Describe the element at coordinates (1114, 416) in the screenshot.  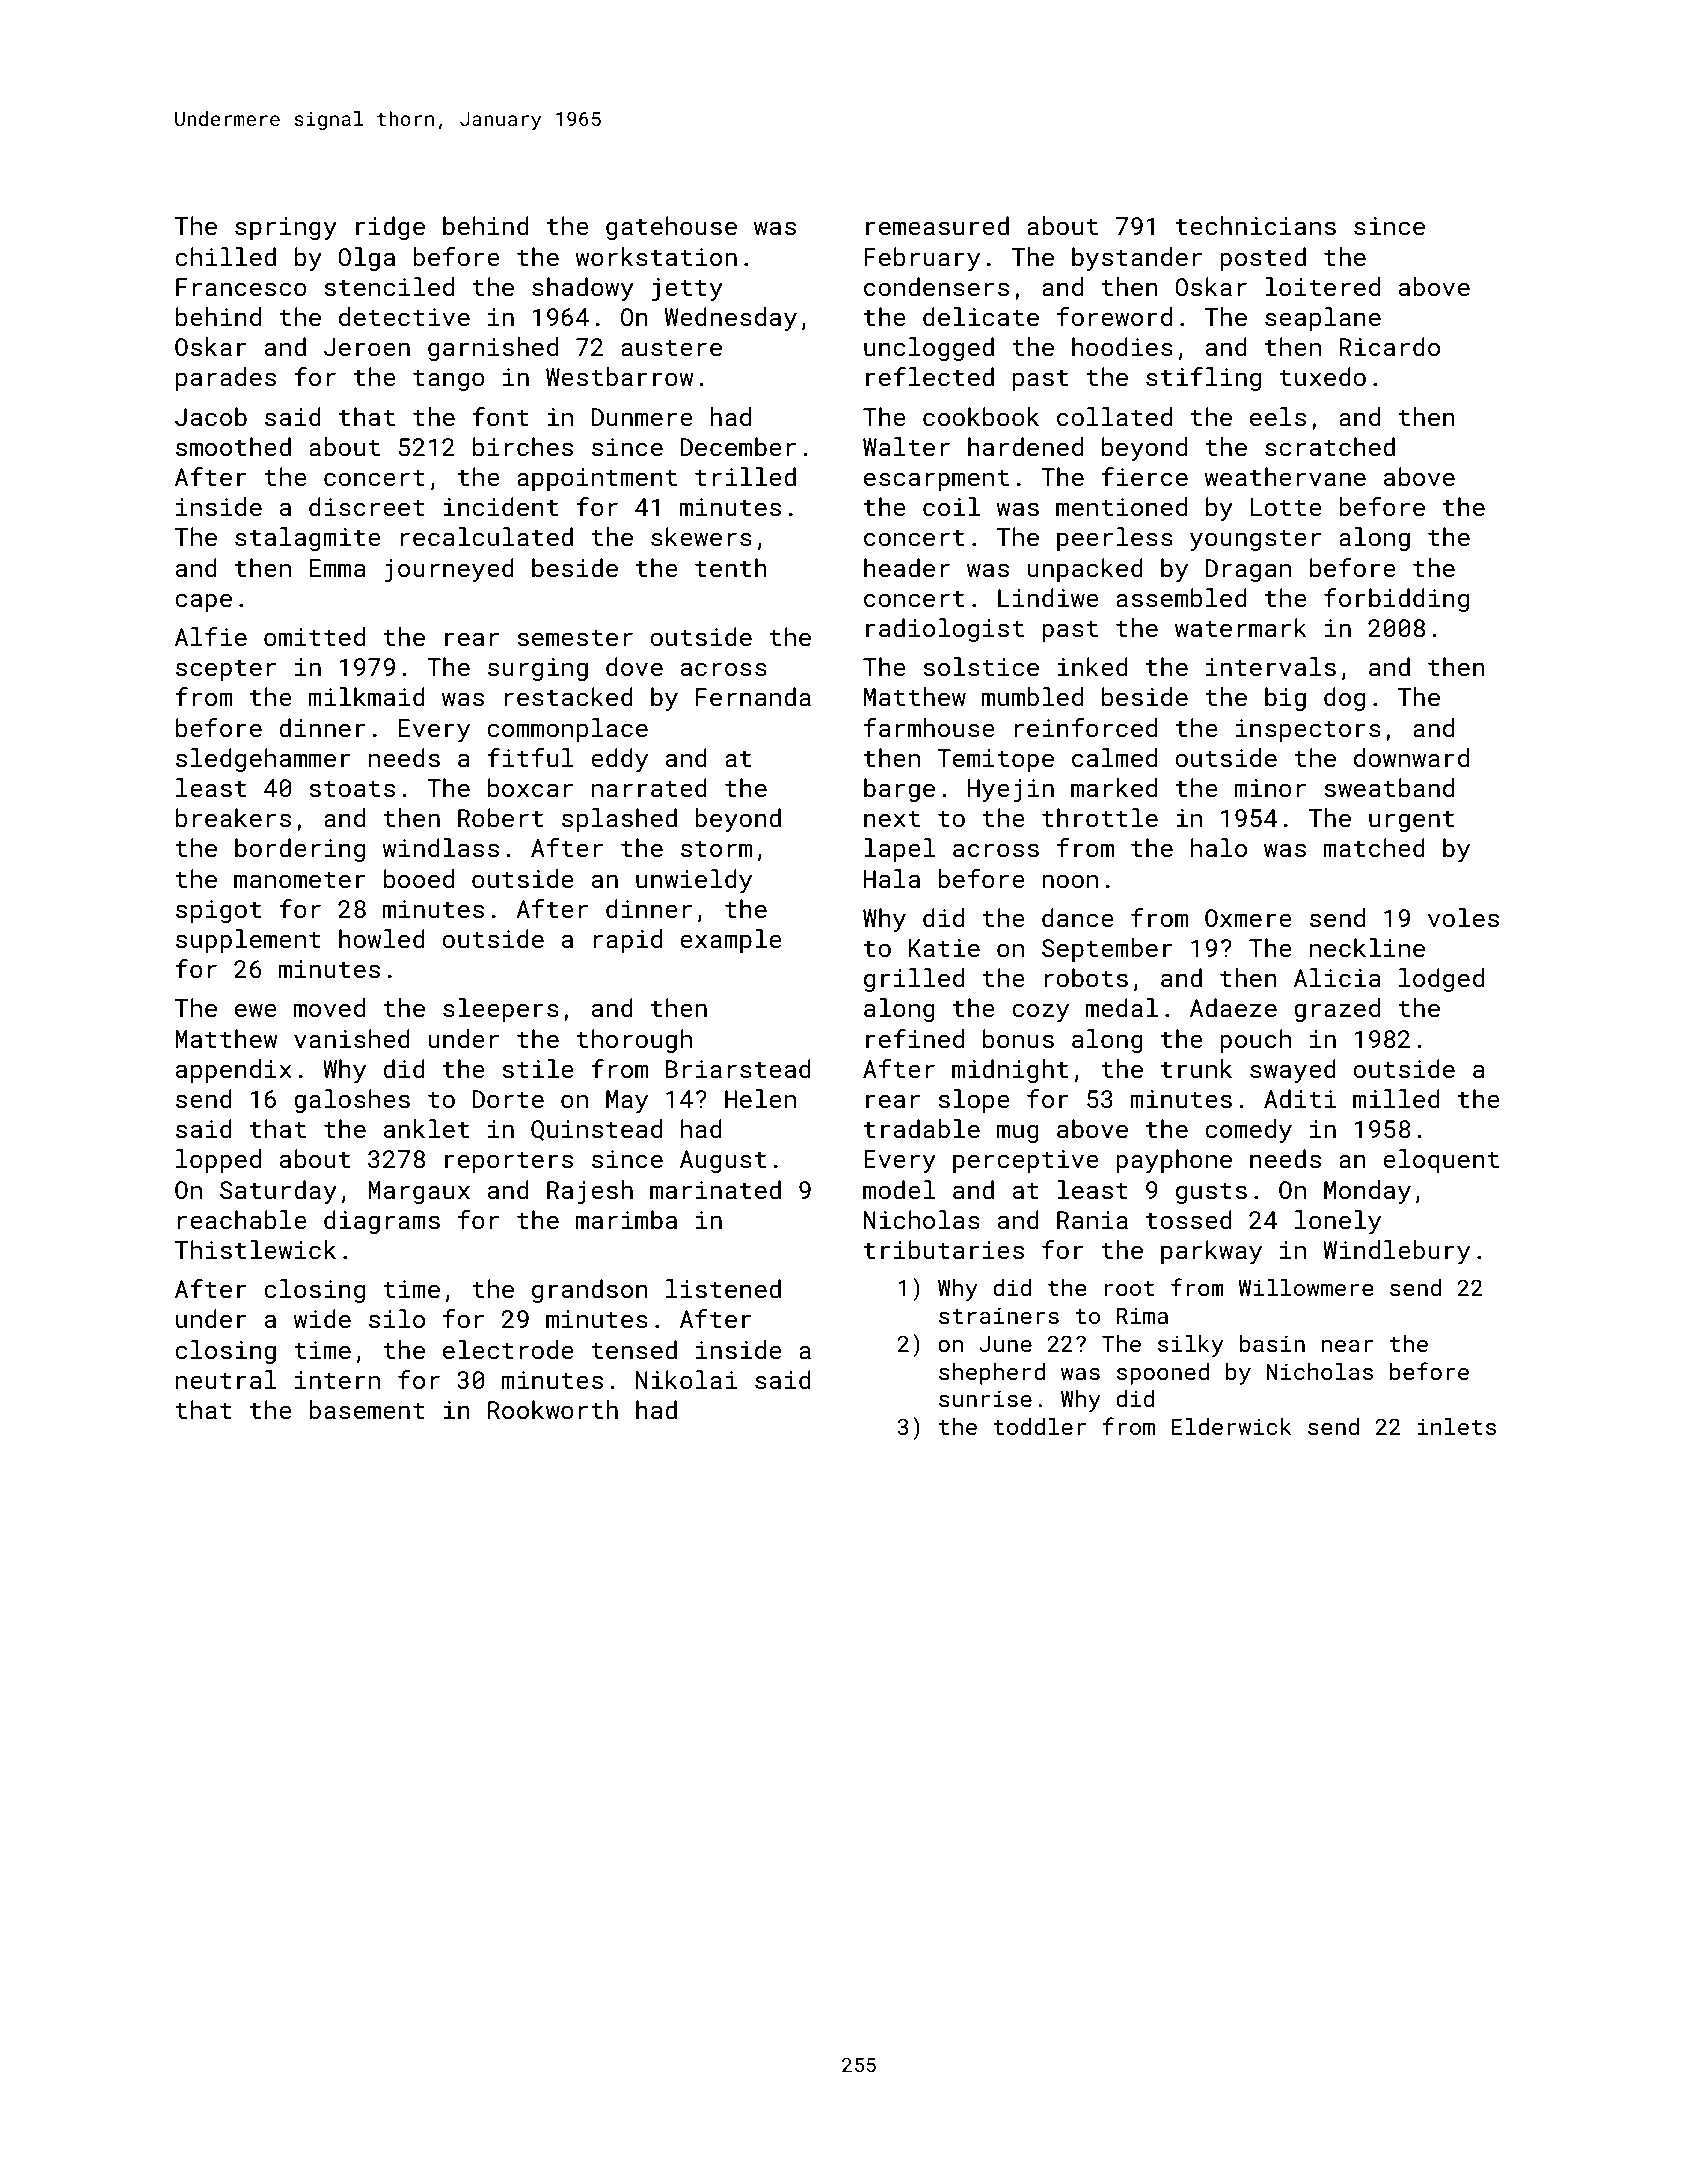
I see `collated` at that location.
